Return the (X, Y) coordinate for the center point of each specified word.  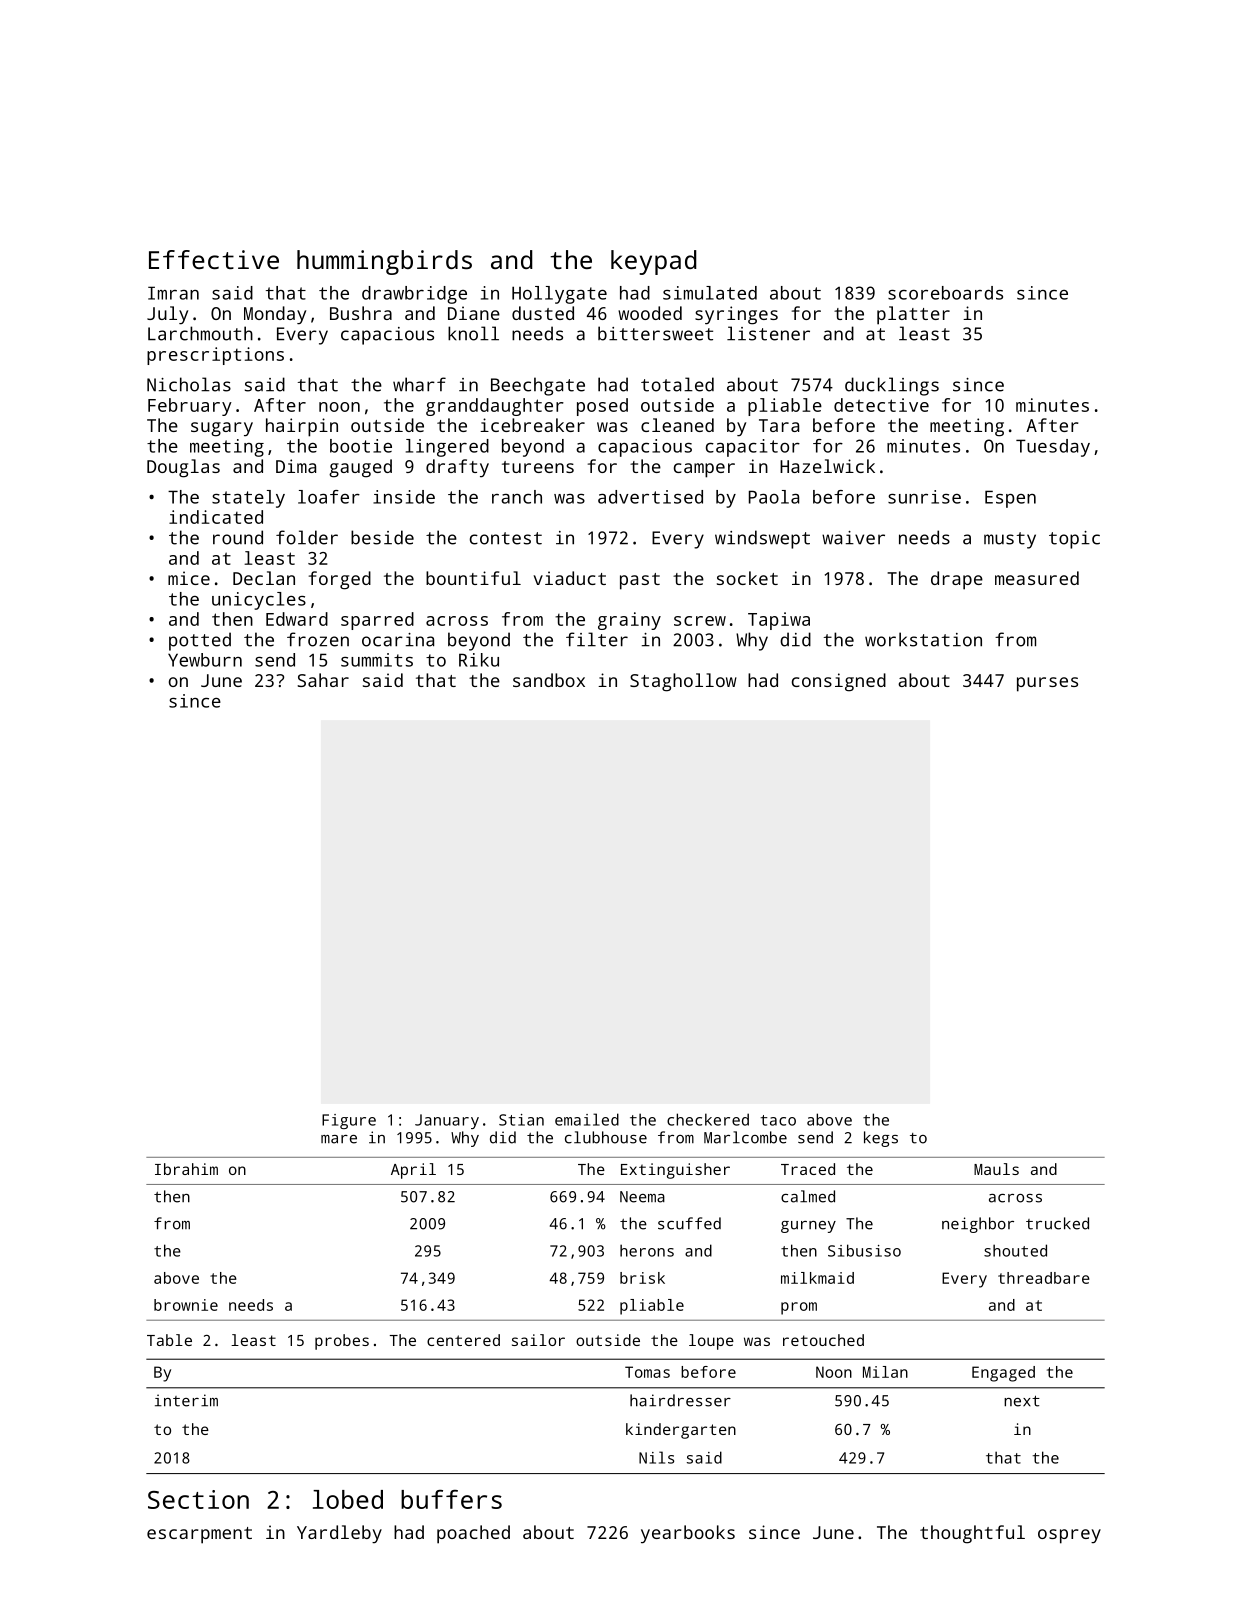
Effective (214, 259)
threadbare (1044, 1278)
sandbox (549, 680)
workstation (923, 639)
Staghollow (683, 682)
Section (198, 1499)
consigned (839, 682)
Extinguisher (675, 1171)
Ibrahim (186, 1169)
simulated (710, 293)
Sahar (323, 680)
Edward (297, 619)
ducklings (892, 386)
